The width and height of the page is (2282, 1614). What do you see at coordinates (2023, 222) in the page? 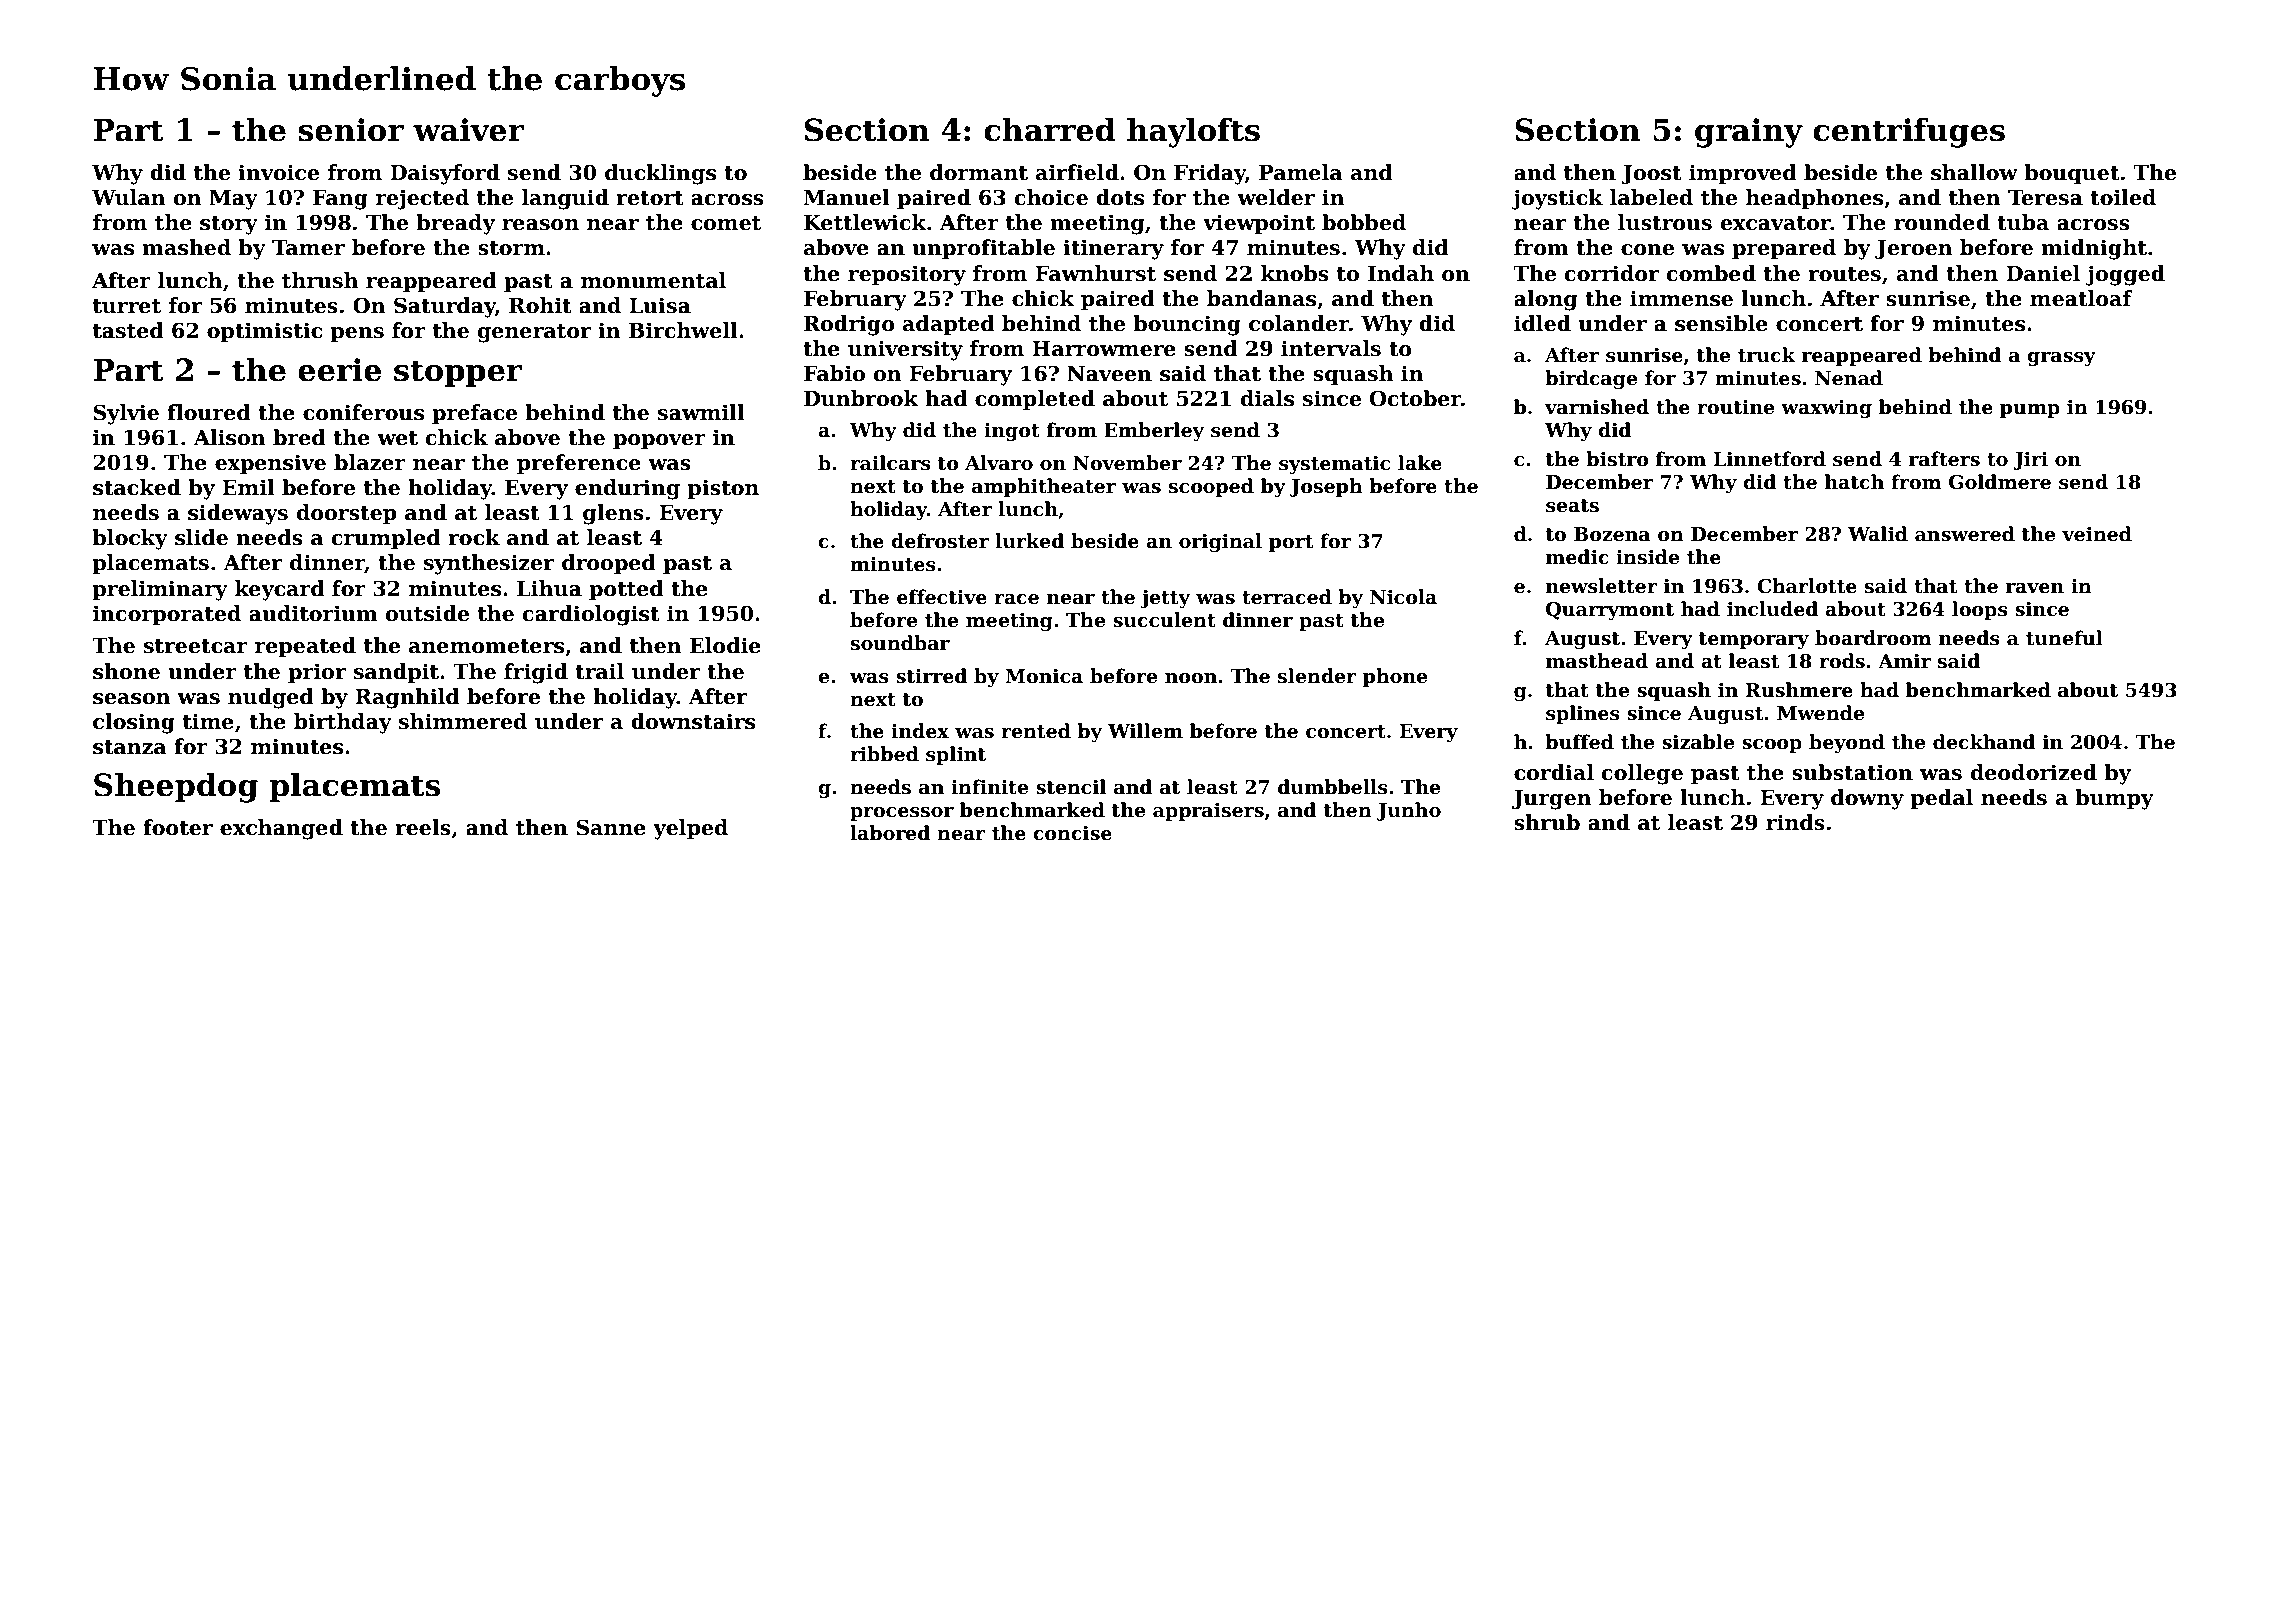
I see `tuba` at bounding box center [2023, 222].
